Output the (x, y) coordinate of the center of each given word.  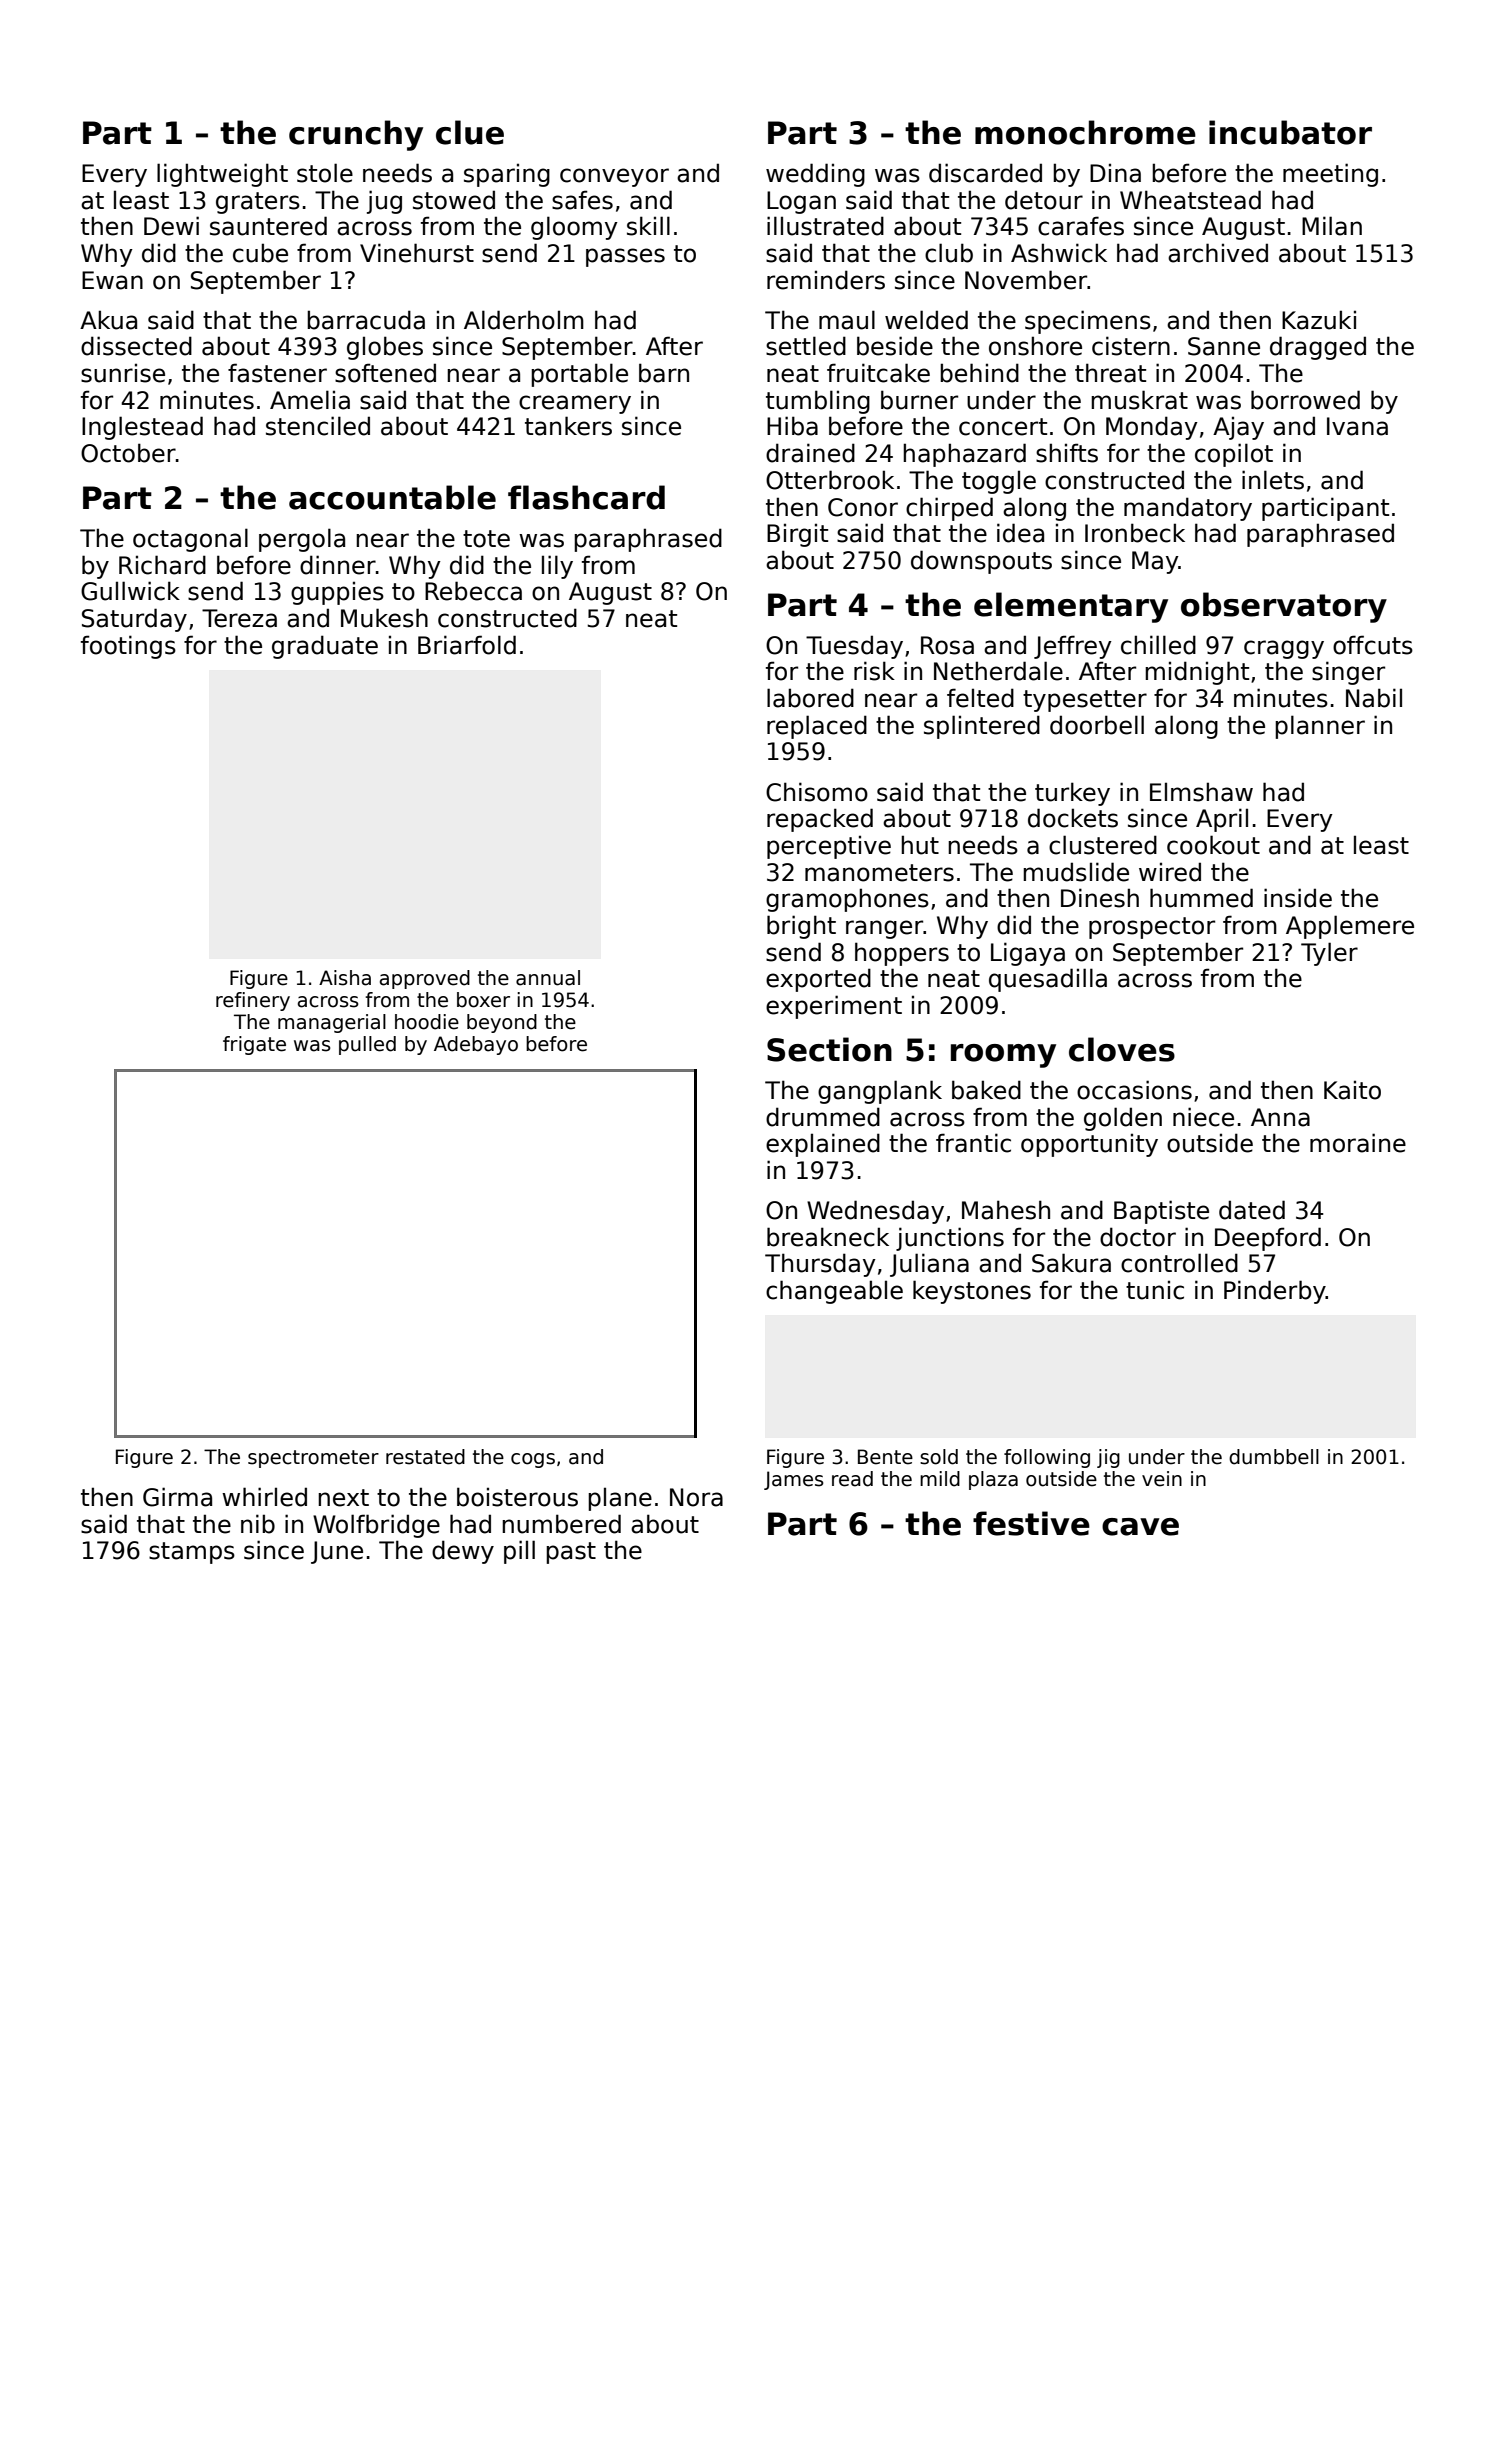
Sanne (1224, 346)
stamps (192, 1553)
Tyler (1329, 954)
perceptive (829, 847)
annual (548, 978)
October (128, 453)
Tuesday (854, 647)
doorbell (1097, 725)
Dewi (171, 226)
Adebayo (476, 1045)
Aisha (345, 978)
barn (664, 373)
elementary (1071, 607)
